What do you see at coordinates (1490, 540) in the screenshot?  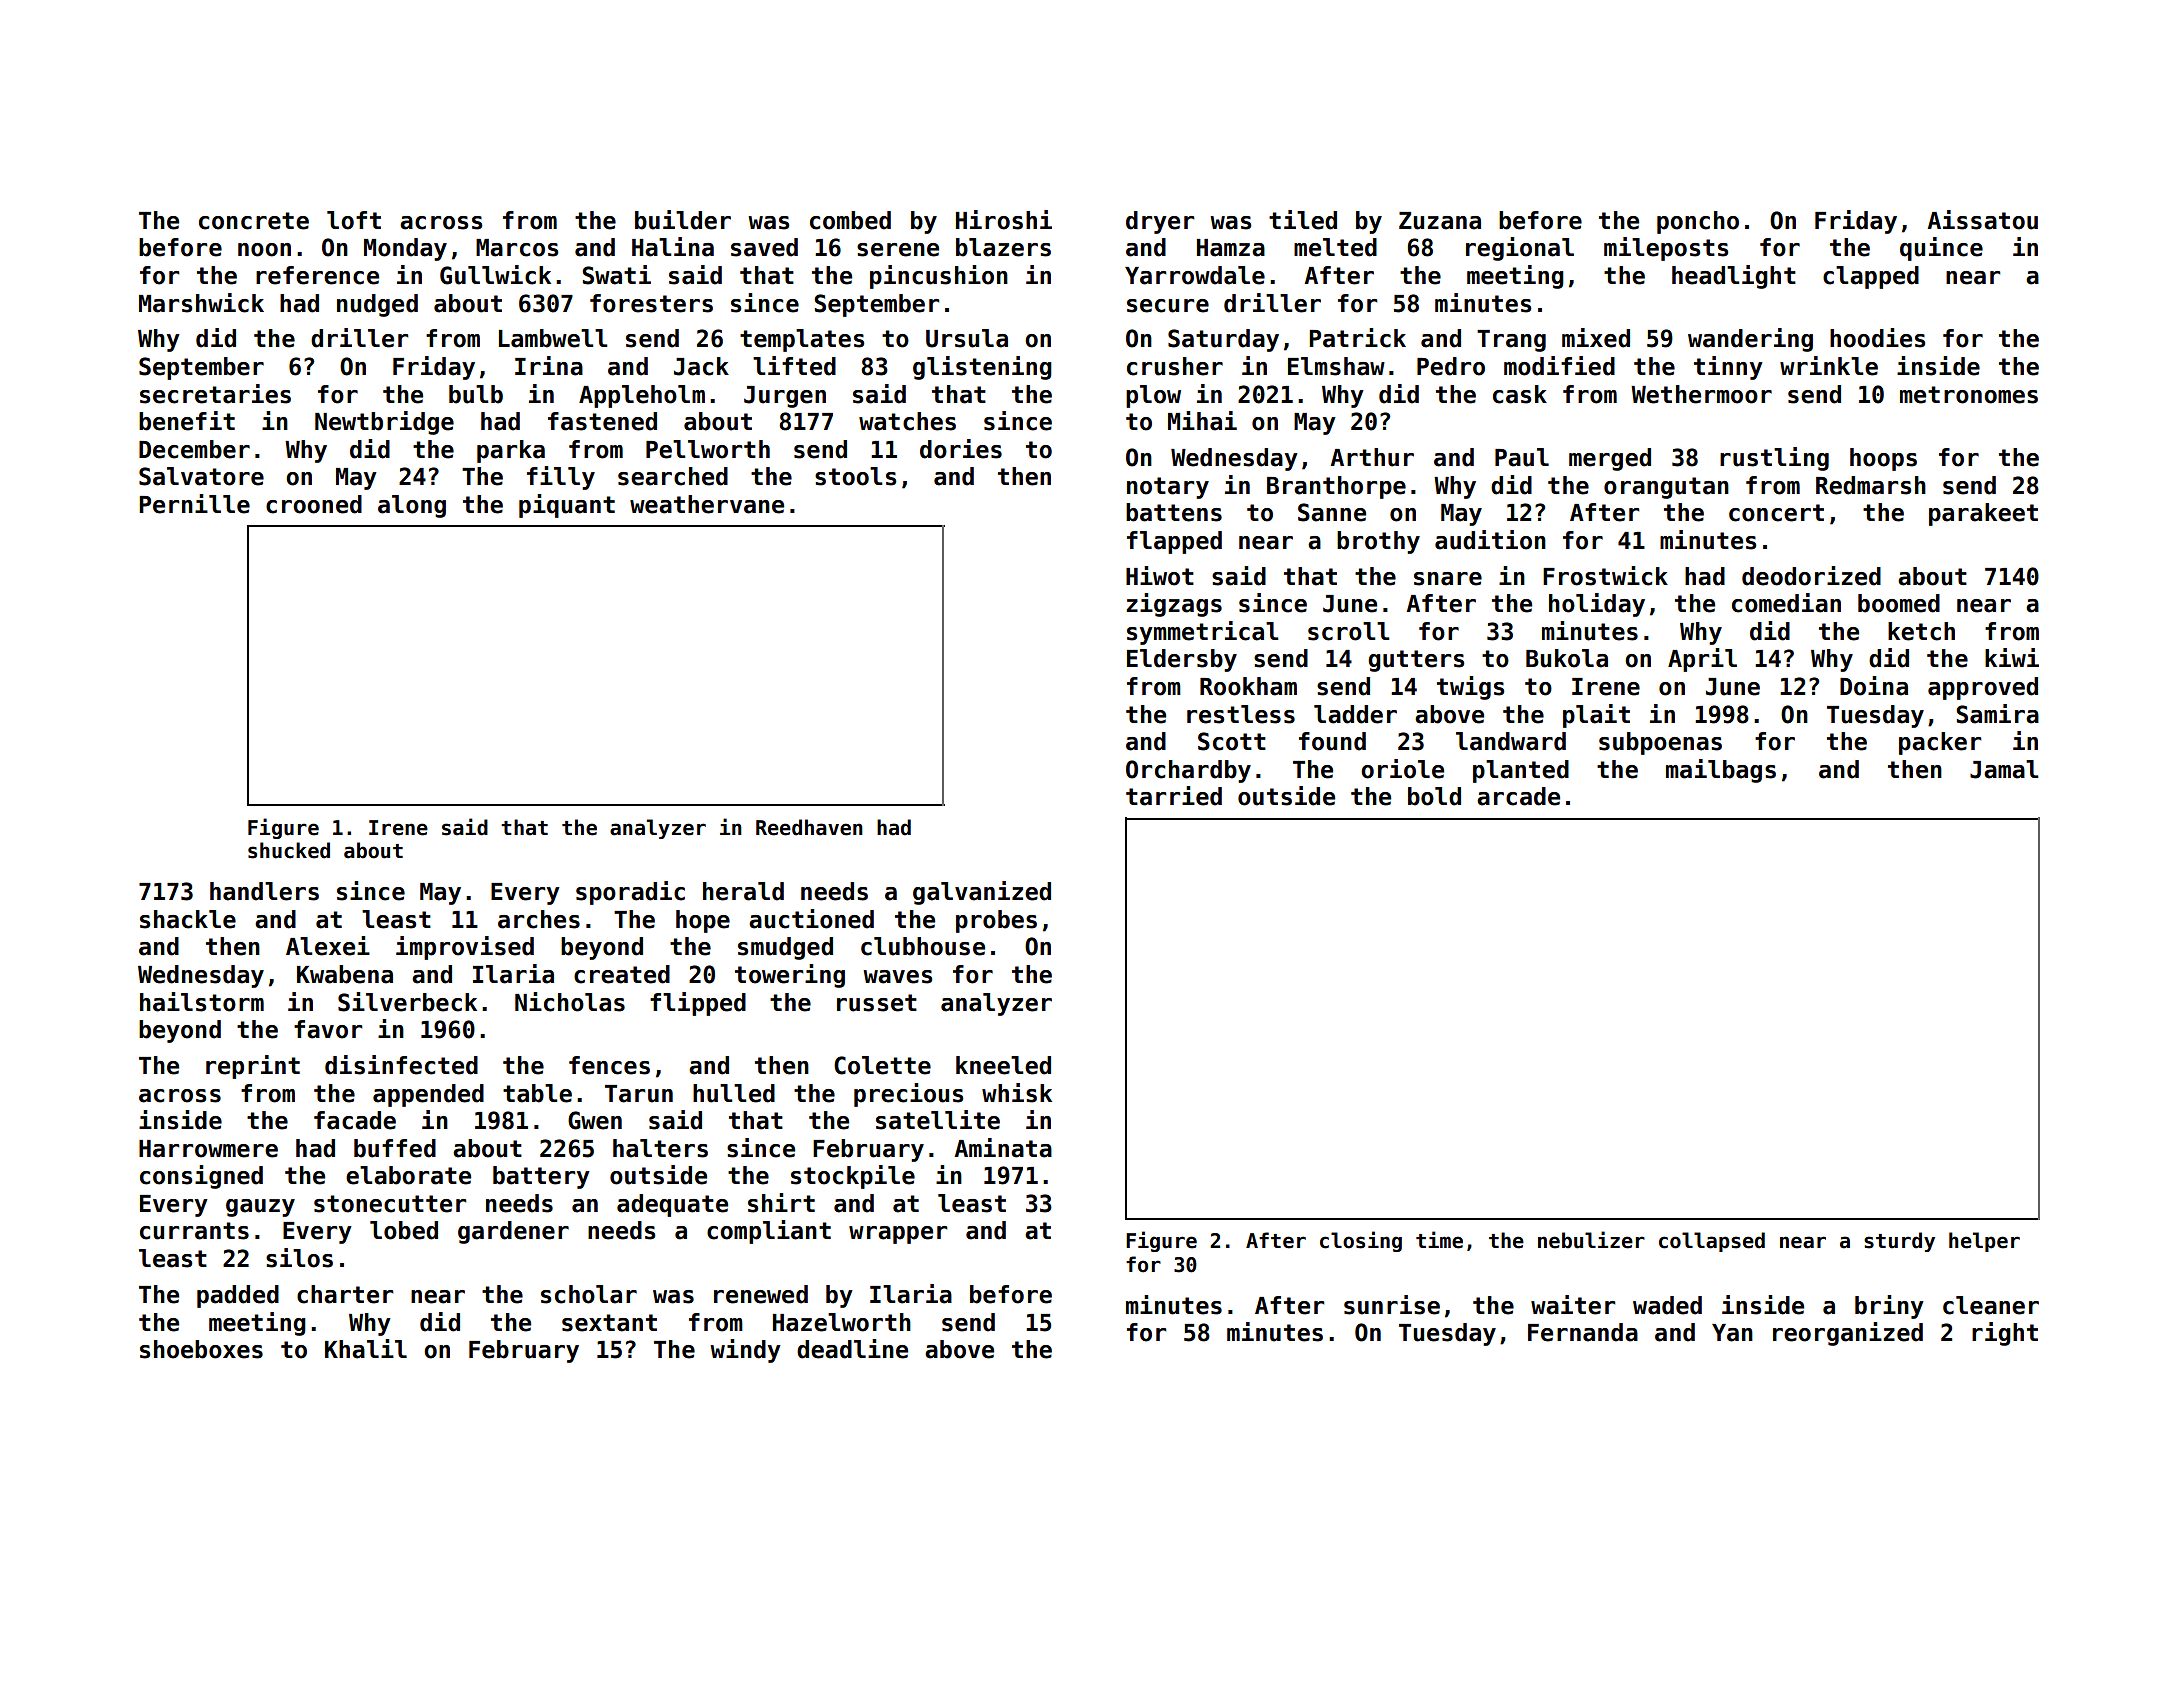 I see `audition` at bounding box center [1490, 540].
